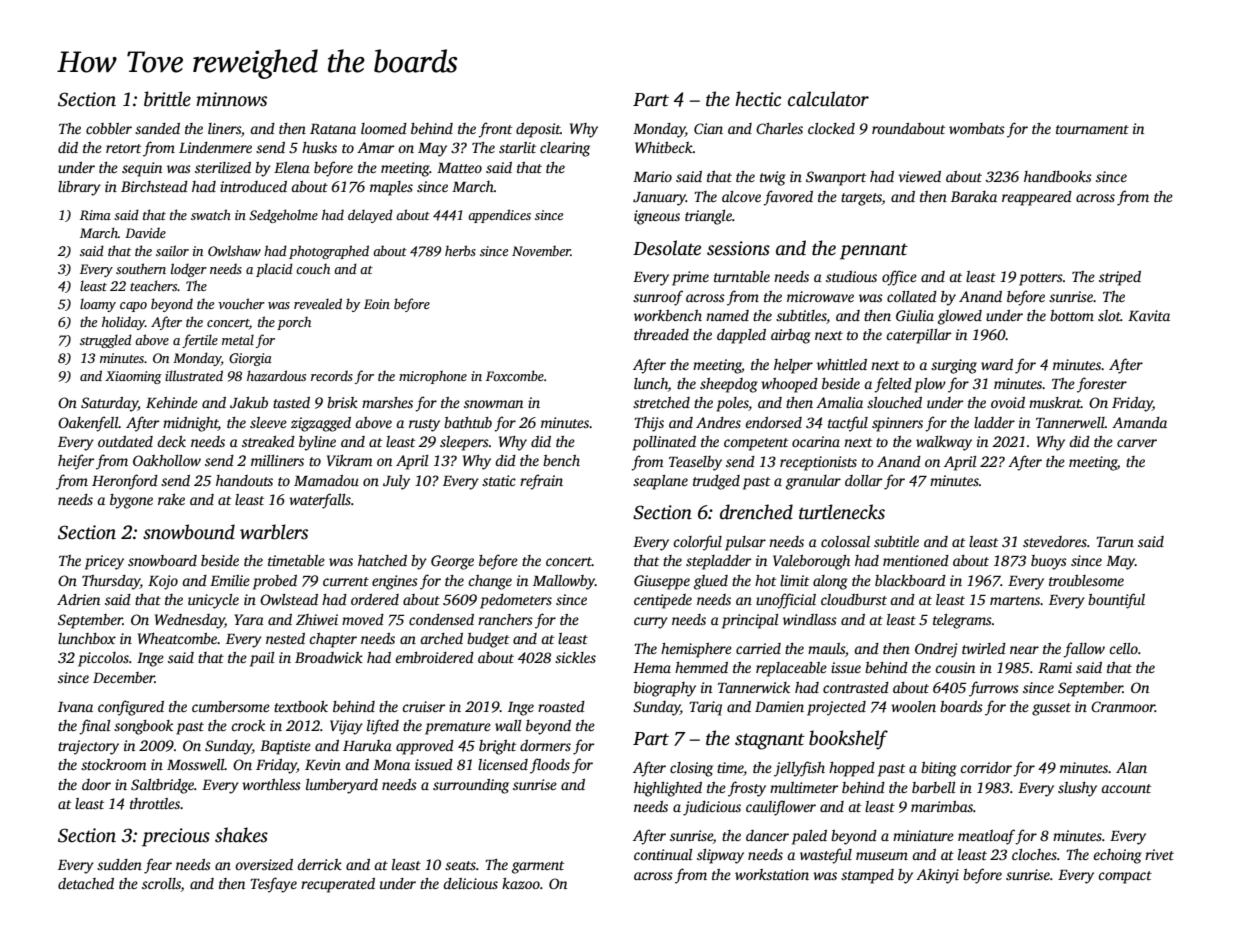  Describe the element at coordinates (367, 745) in the screenshot. I see `Haruka` at that location.
